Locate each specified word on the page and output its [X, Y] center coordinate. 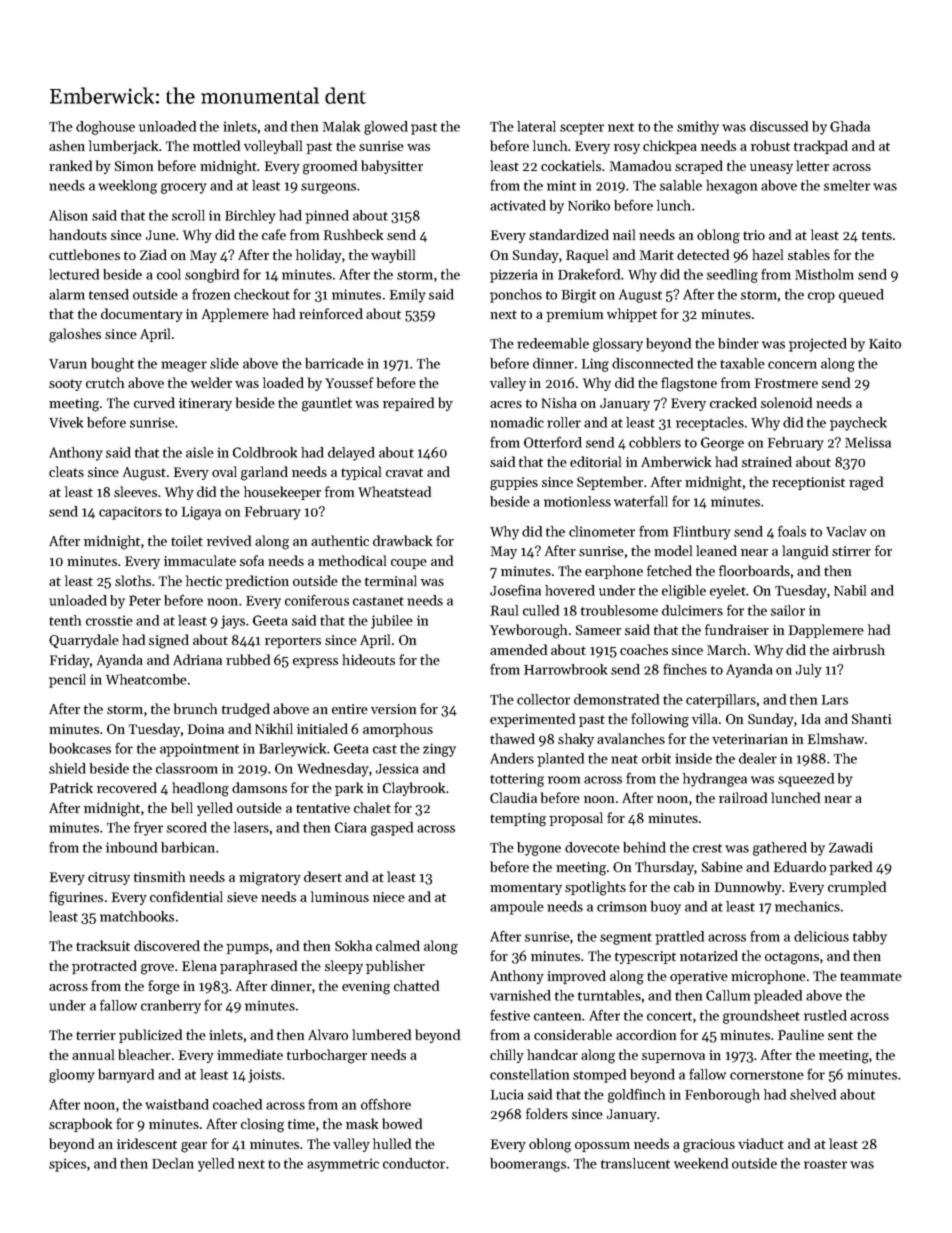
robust [770, 145]
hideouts [368, 659]
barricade [334, 363]
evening [366, 988]
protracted [104, 967]
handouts [78, 234]
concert [669, 1016]
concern [792, 365]
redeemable [553, 343]
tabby [870, 938]
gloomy [72, 1076]
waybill [393, 256]
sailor [788, 610]
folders [547, 1113]
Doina [206, 729]
